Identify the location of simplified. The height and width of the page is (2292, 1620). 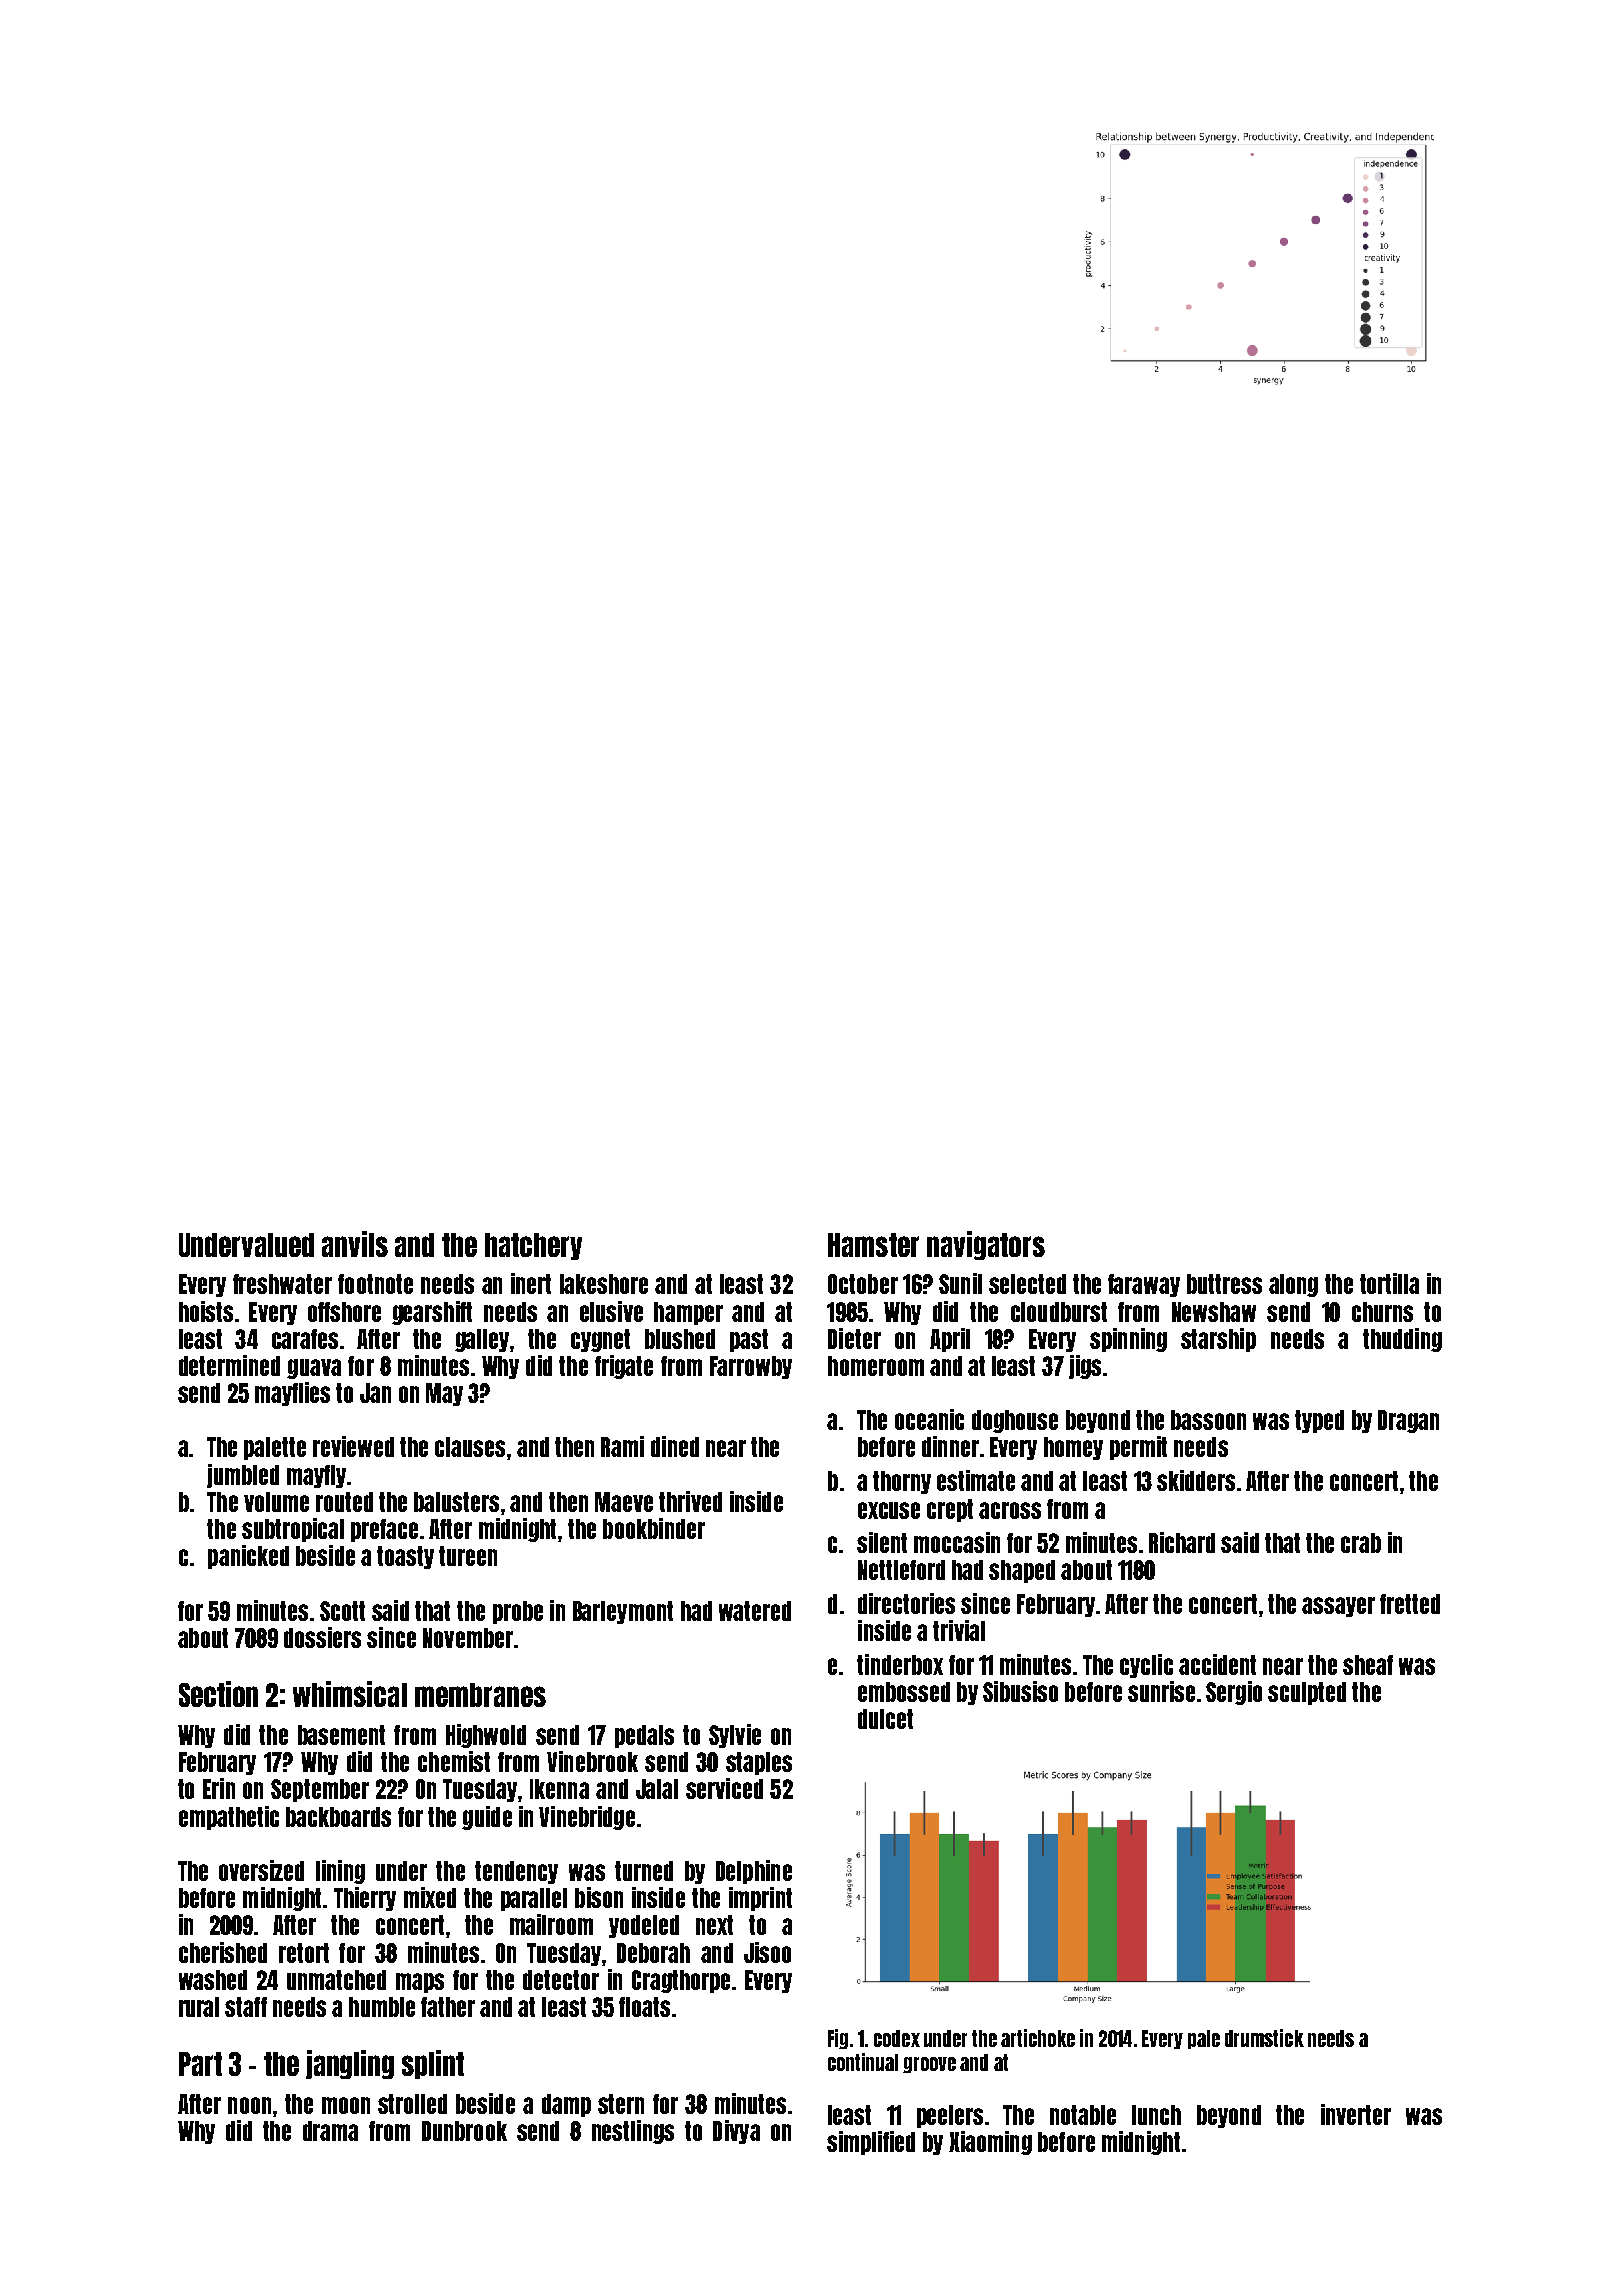
(871, 2143).
